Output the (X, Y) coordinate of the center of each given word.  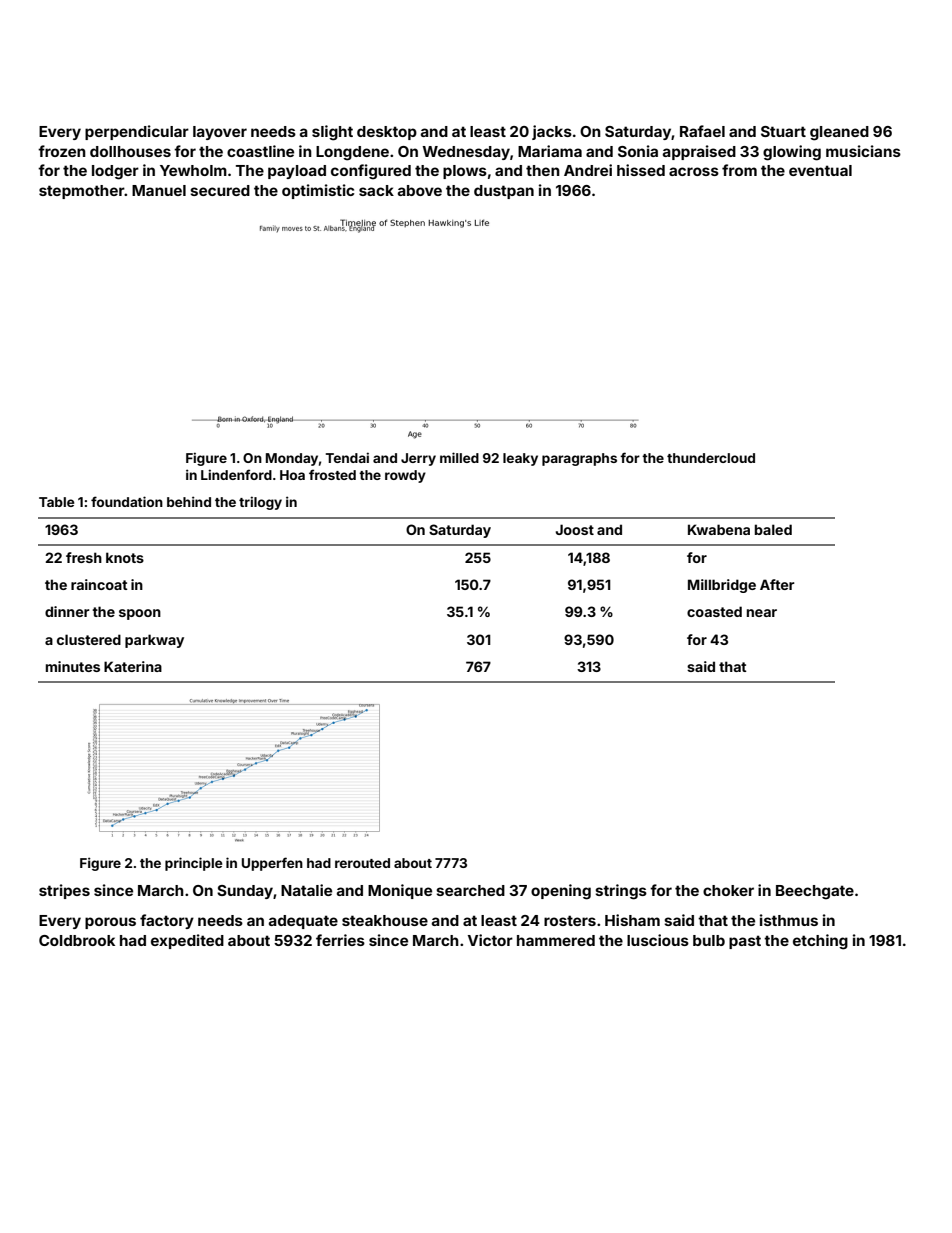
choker (728, 890)
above (420, 190)
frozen (62, 151)
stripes (64, 891)
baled (773, 529)
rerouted (362, 863)
